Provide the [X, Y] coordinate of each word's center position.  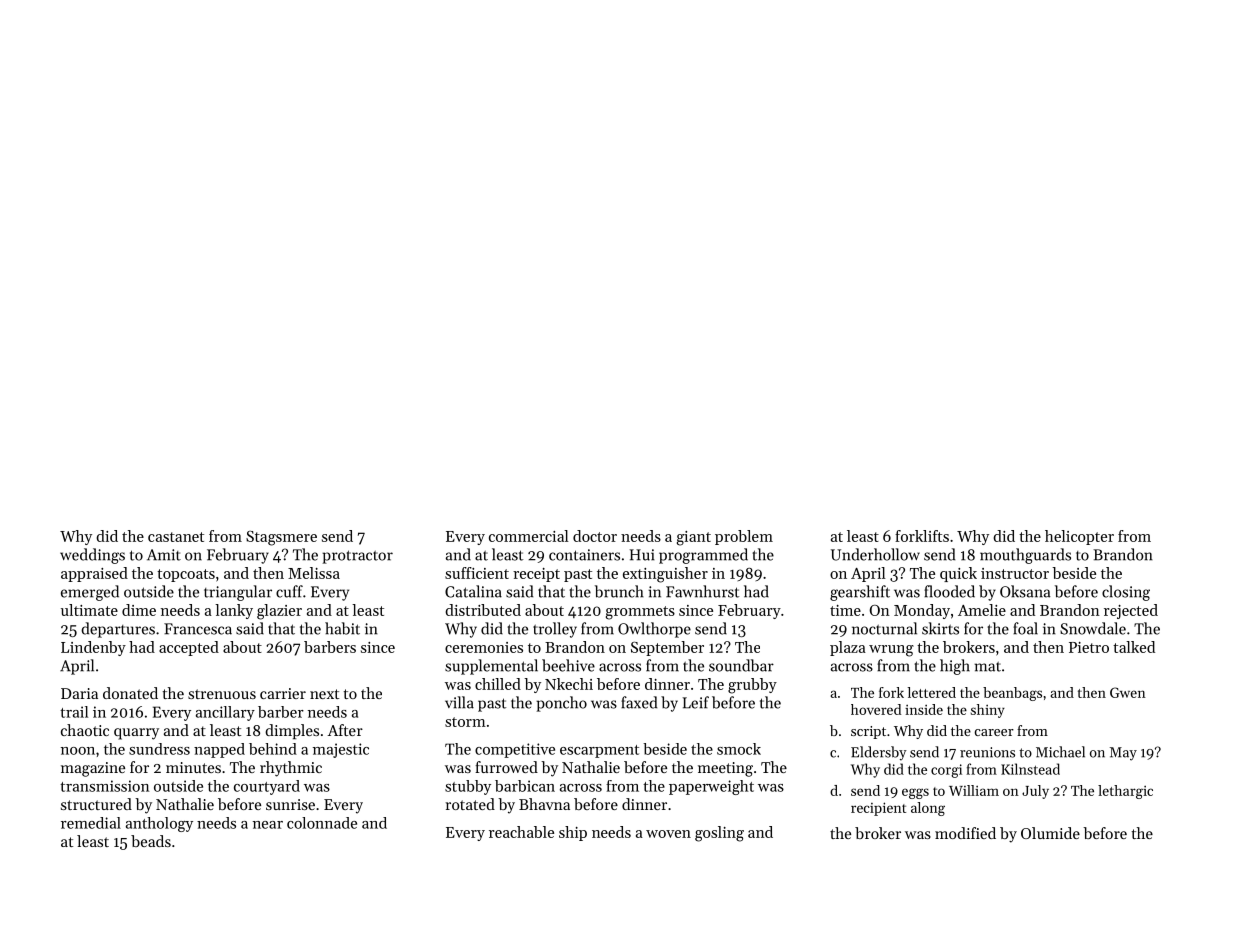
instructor [1015, 573]
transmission [104, 786]
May [1123, 754]
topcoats [186, 575]
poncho [561, 704]
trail [74, 712]
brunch [619, 591]
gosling [719, 834]
